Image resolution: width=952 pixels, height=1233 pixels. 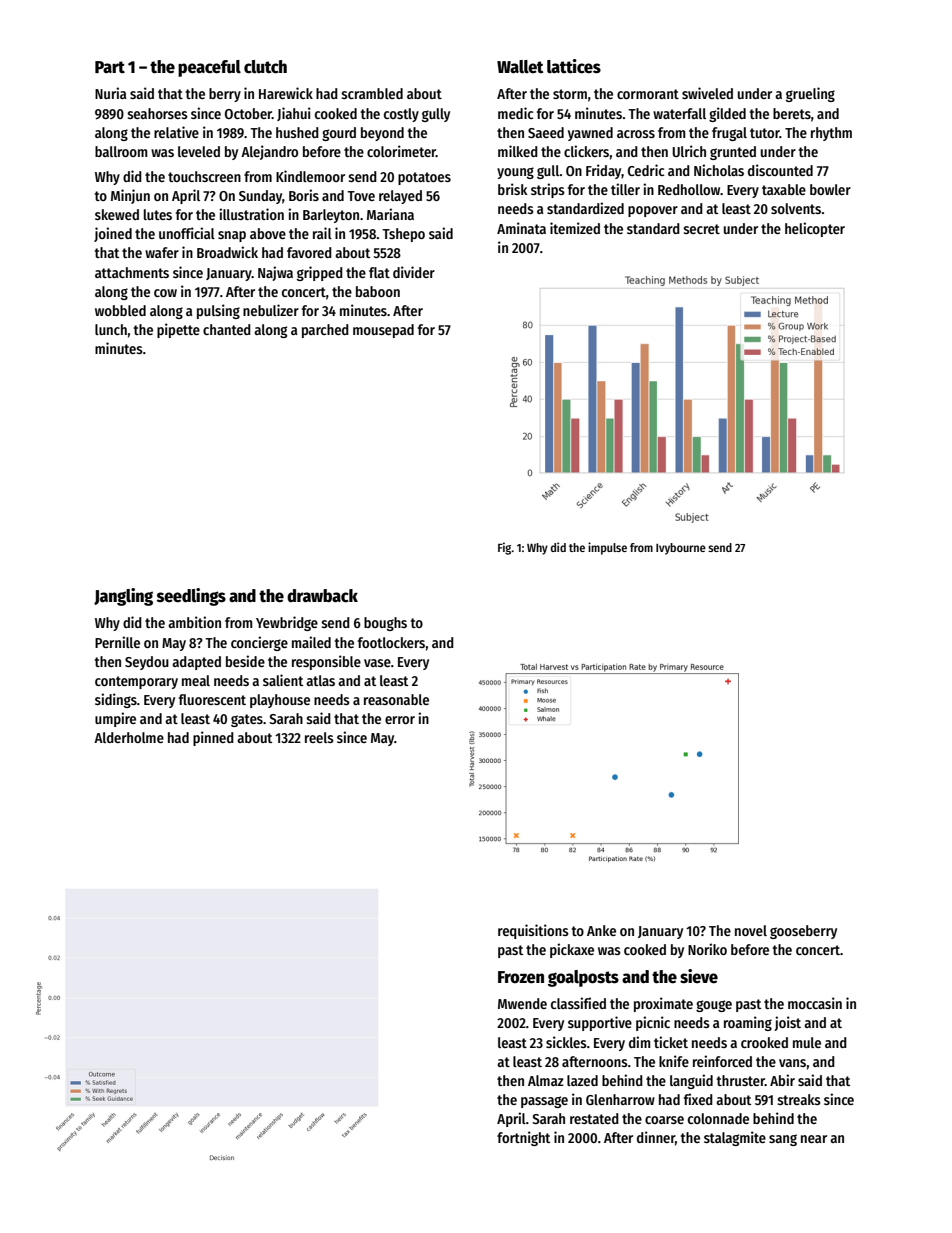 What do you see at coordinates (523, 1138) in the screenshot?
I see `fortnight` at bounding box center [523, 1138].
